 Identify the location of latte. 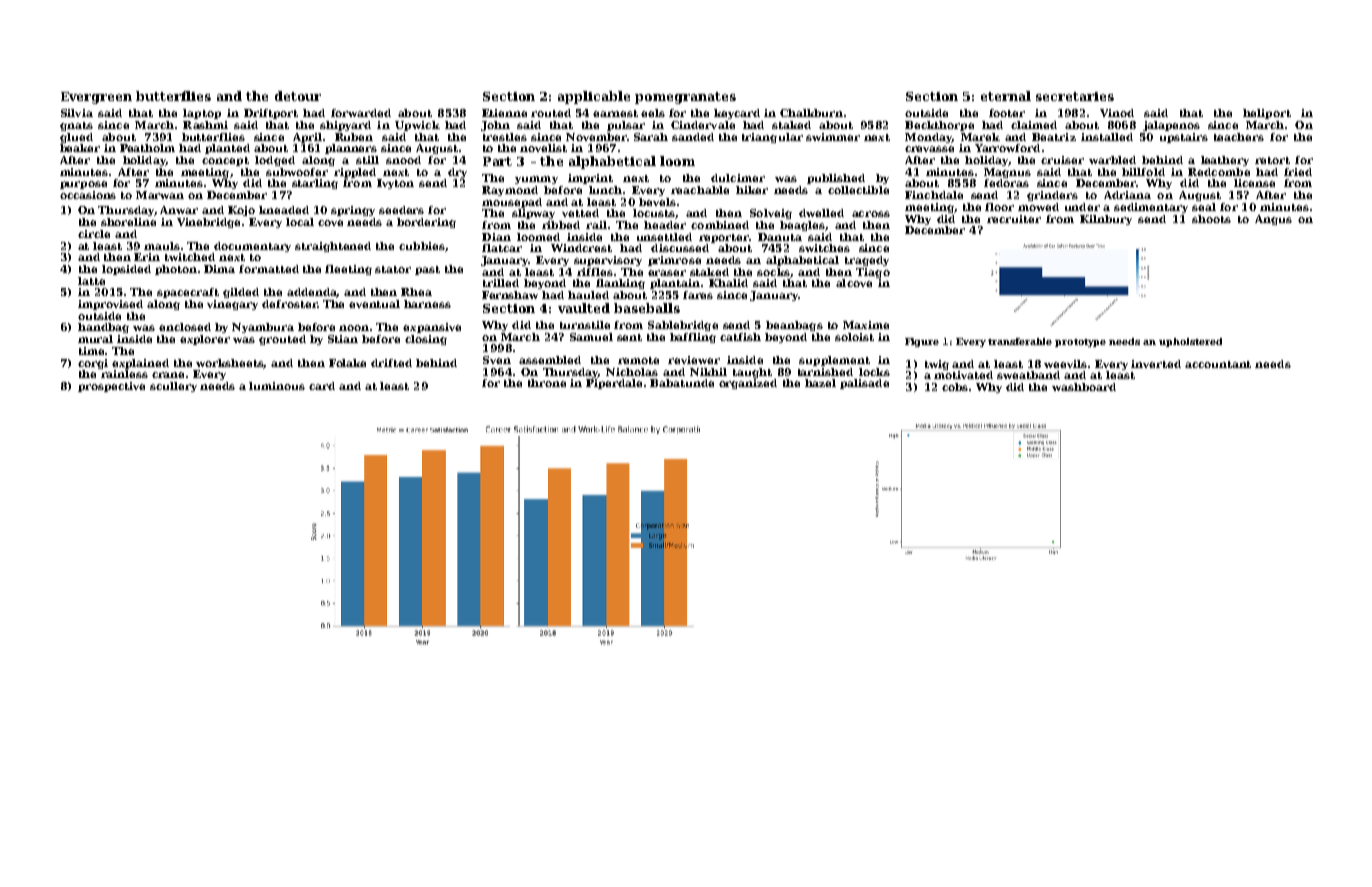
(91, 281).
